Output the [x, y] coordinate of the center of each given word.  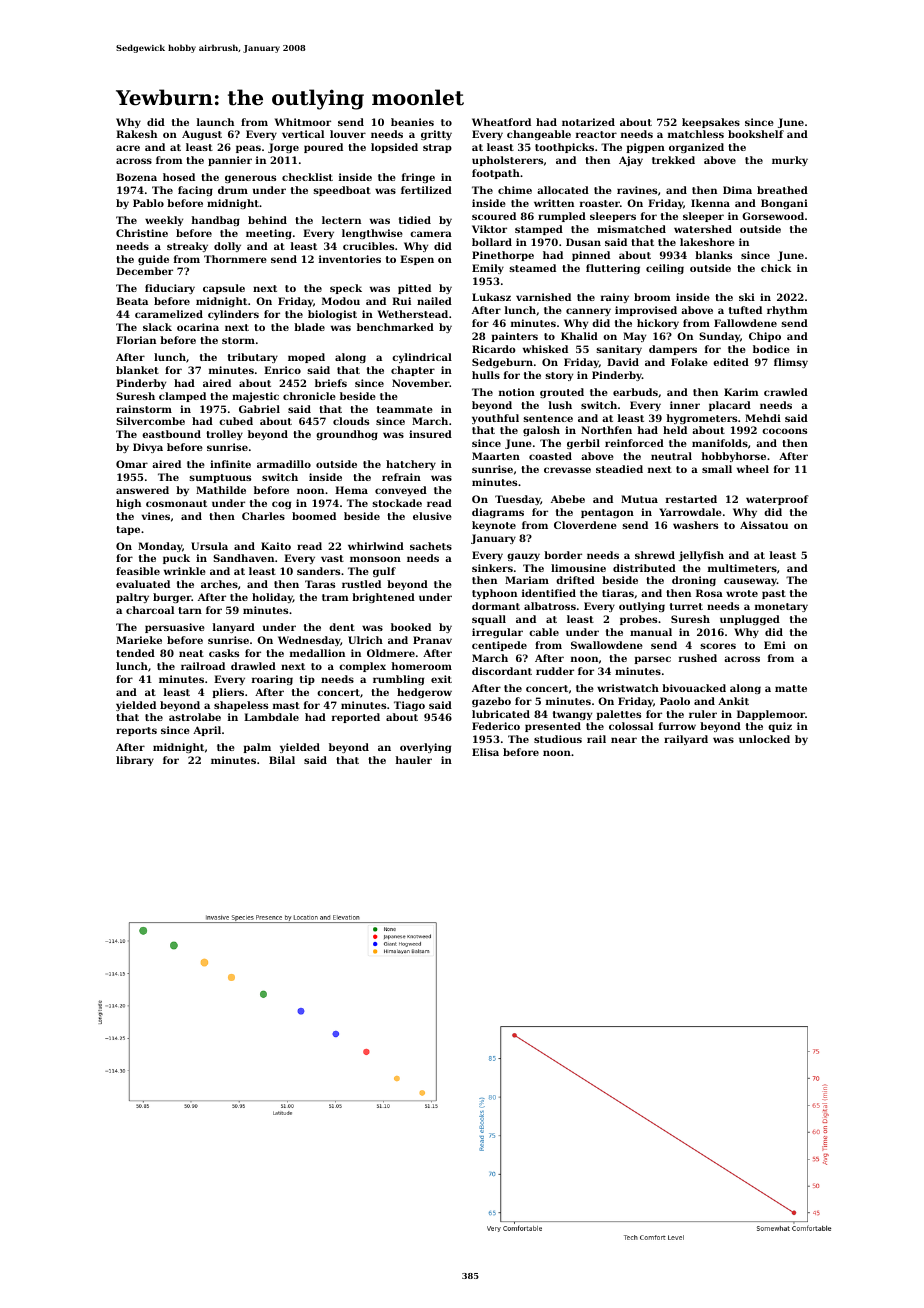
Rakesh [136, 134]
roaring [272, 680]
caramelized [169, 314]
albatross [550, 606]
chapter [413, 371]
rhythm [787, 311]
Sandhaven [243, 558]
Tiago [409, 706]
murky [790, 161]
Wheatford [501, 122]
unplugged [750, 620]
